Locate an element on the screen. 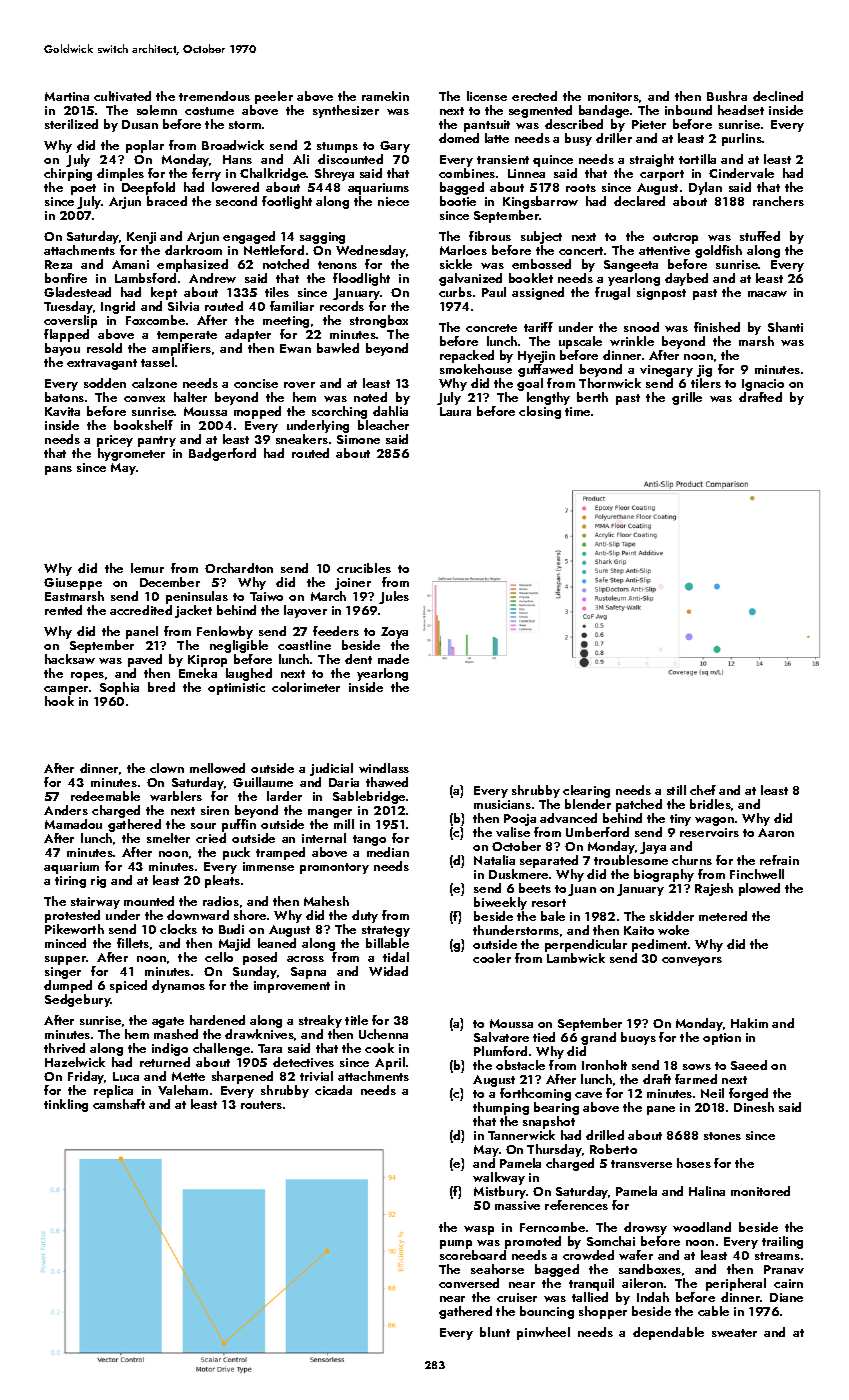 Image resolution: width=849 pixels, height=1400 pixels. patched is located at coordinates (639, 805).
